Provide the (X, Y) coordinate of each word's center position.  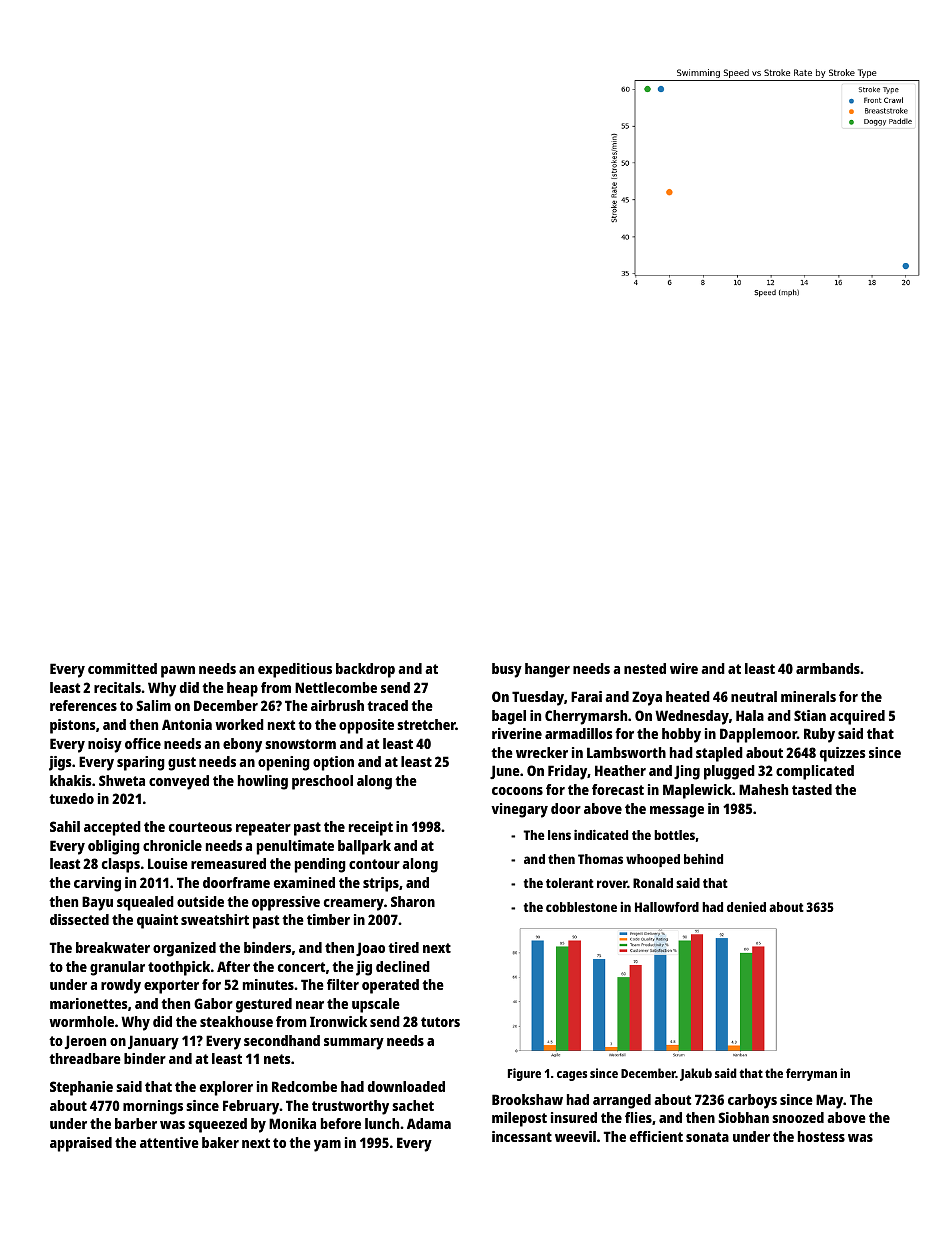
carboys (752, 1101)
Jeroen (85, 1042)
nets (277, 1059)
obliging (114, 847)
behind (703, 859)
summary (354, 1044)
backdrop (365, 670)
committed (122, 668)
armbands (828, 668)
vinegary (519, 810)
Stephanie (81, 1088)
